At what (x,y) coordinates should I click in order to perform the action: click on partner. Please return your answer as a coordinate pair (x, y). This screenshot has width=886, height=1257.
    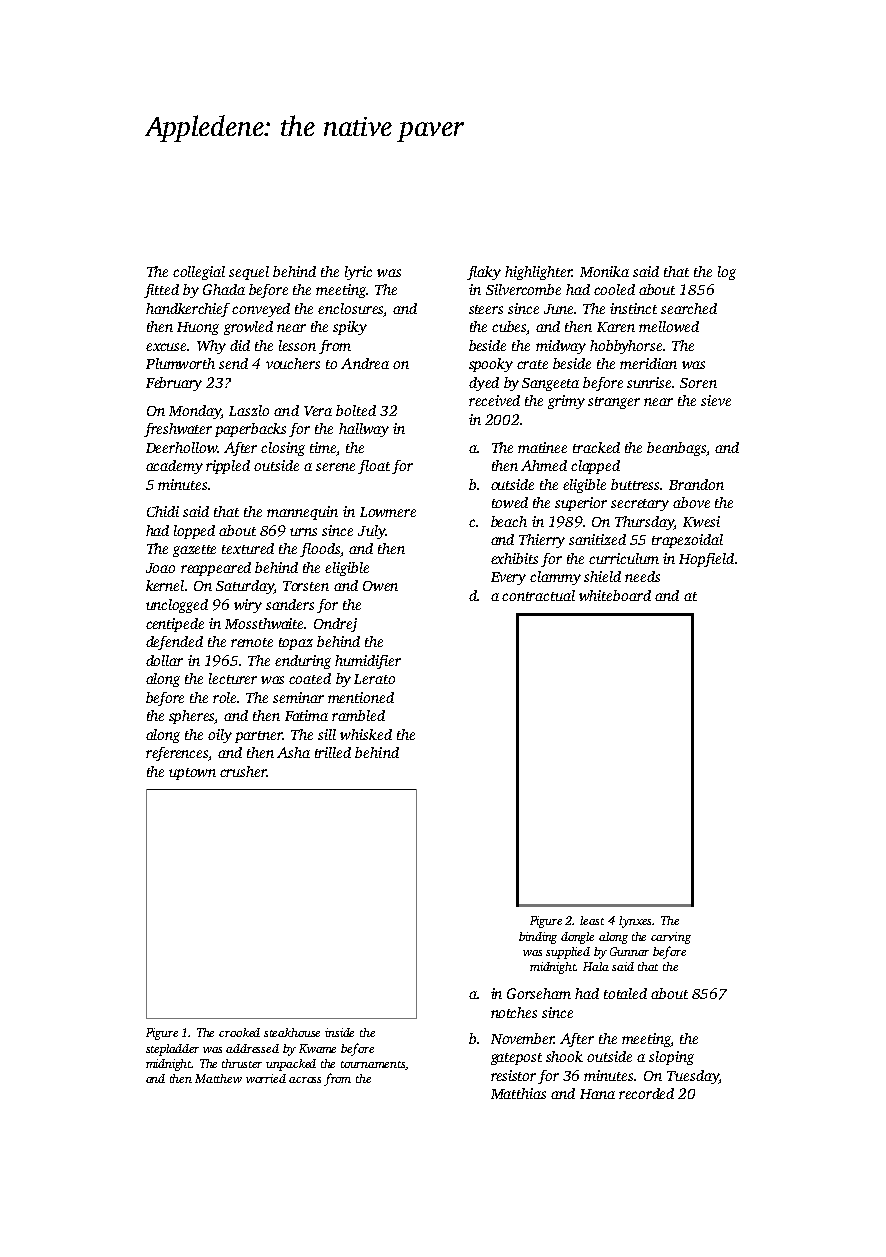
    Looking at the image, I should click on (259, 737).
